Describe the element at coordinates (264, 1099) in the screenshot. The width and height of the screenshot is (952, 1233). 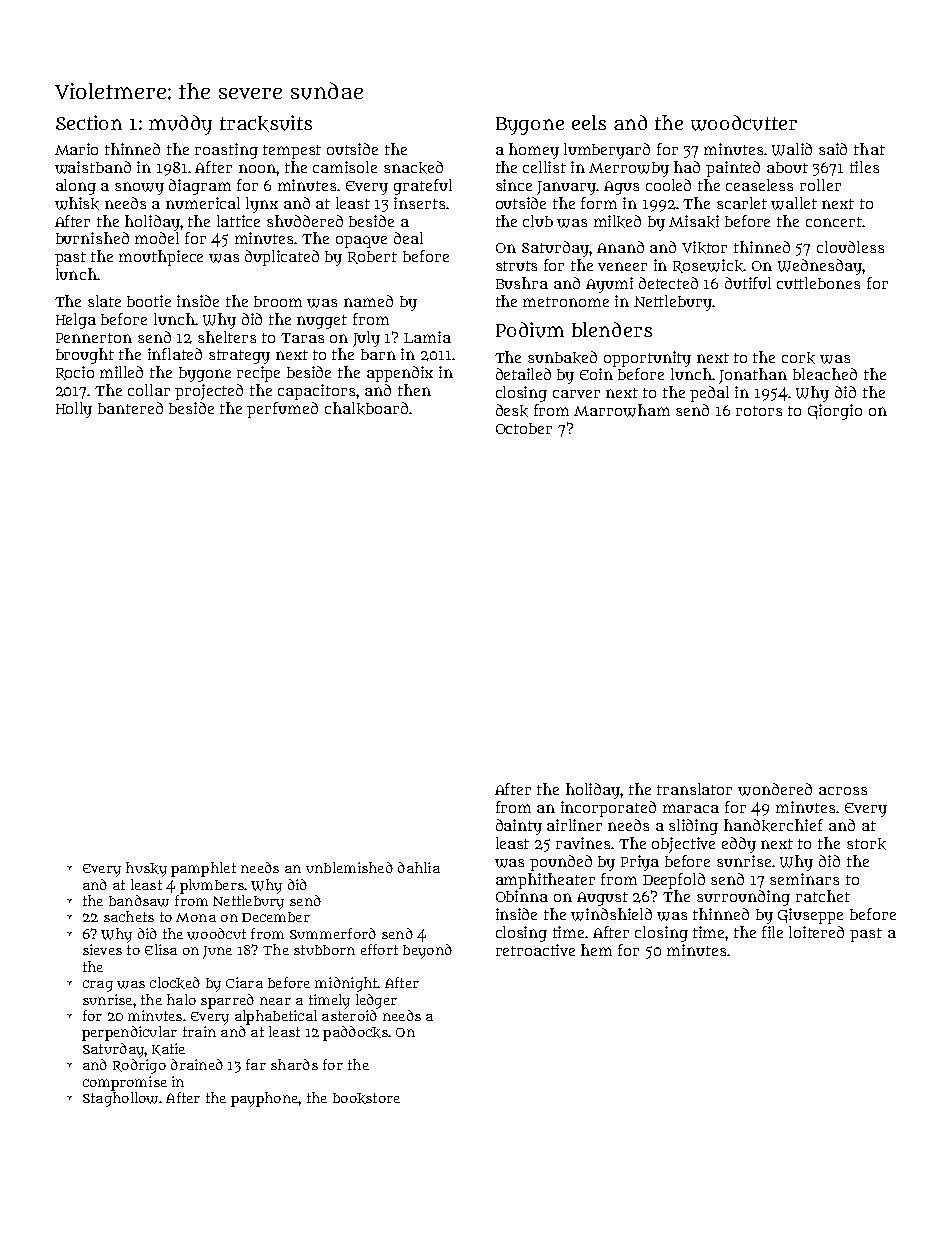
I see `payphone` at that location.
